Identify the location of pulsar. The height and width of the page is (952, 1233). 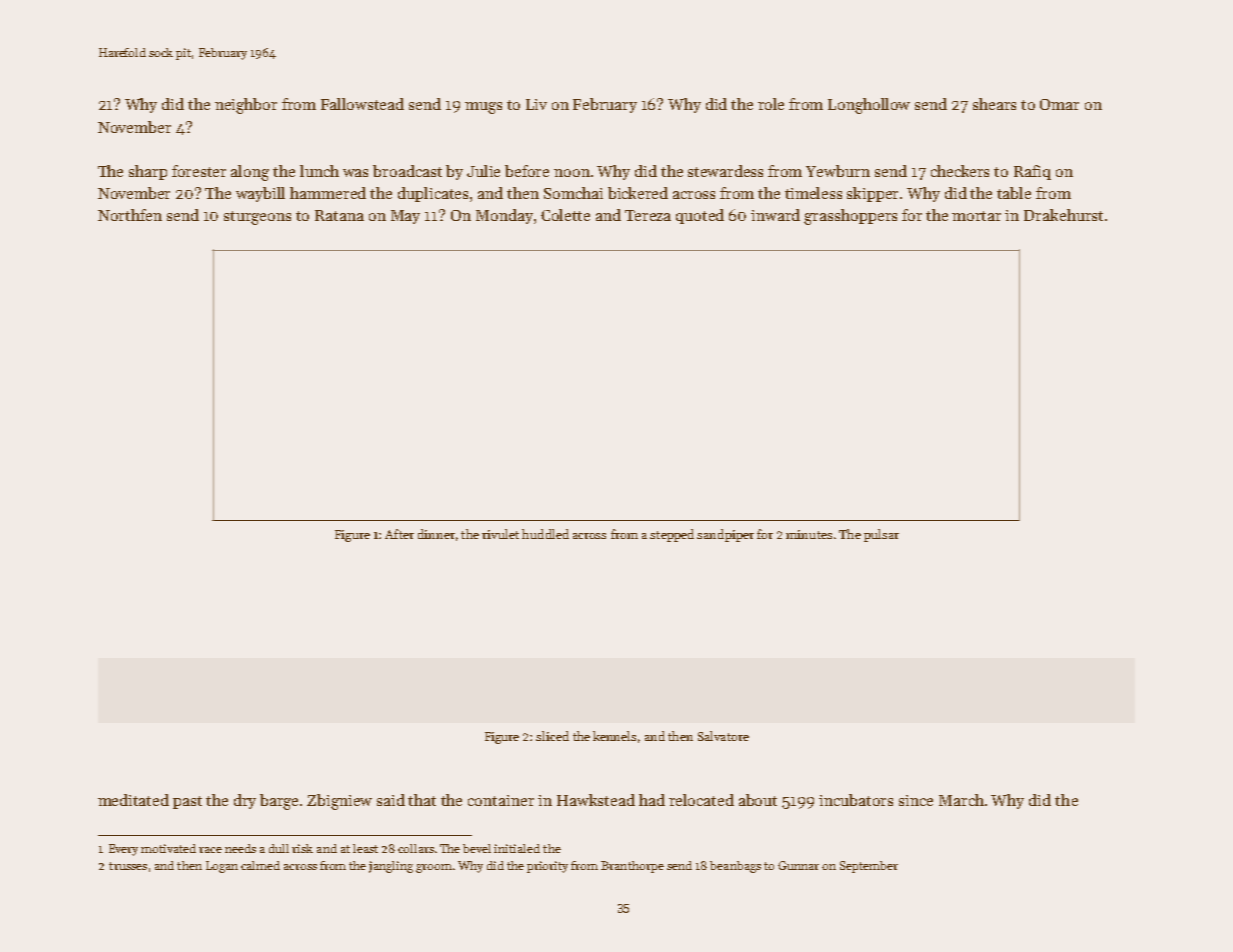
(881, 535).
